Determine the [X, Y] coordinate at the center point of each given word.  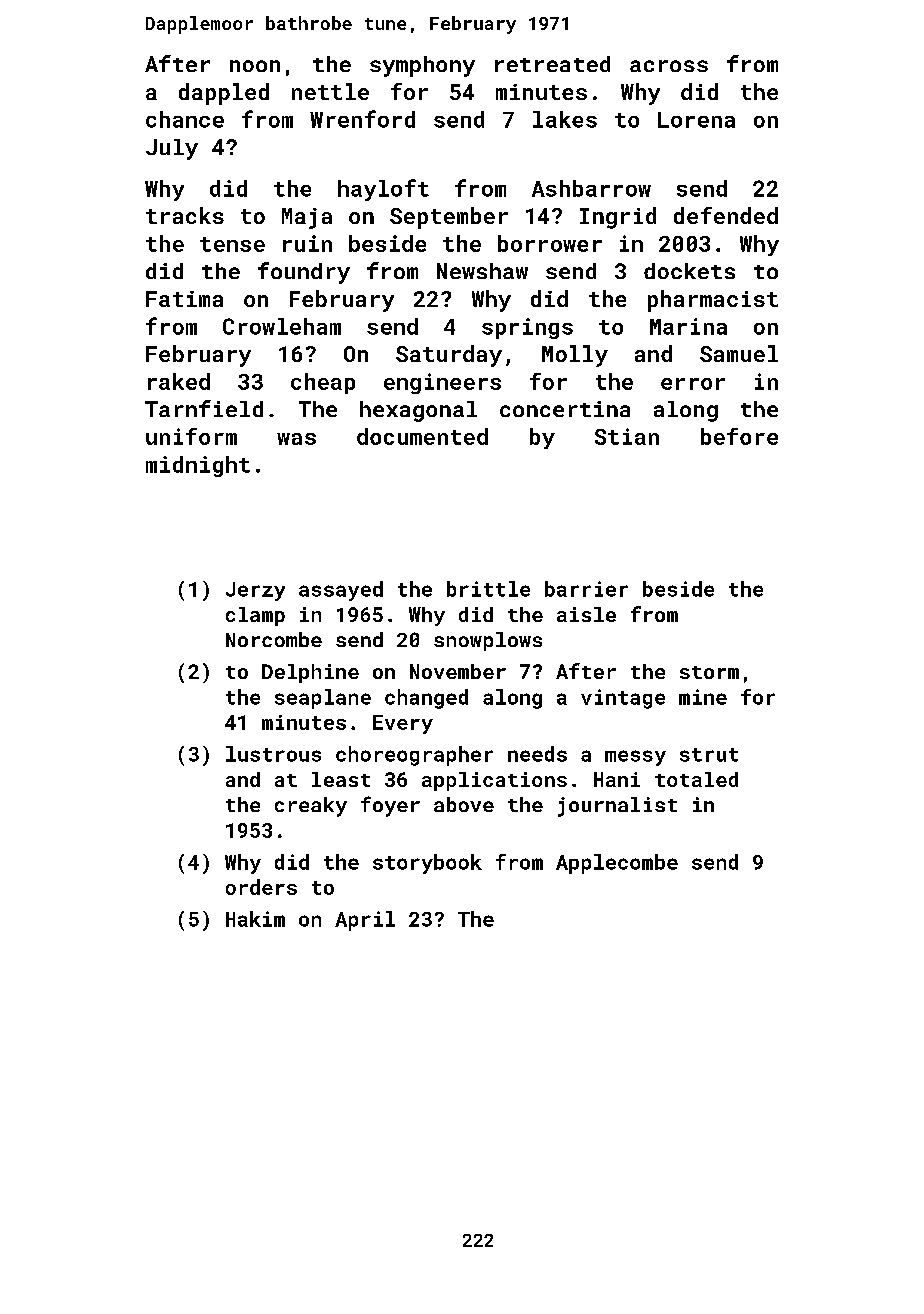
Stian [627, 436]
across [669, 66]
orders [261, 887]
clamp [255, 616]
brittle [488, 589]
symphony [422, 66]
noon [255, 66]
